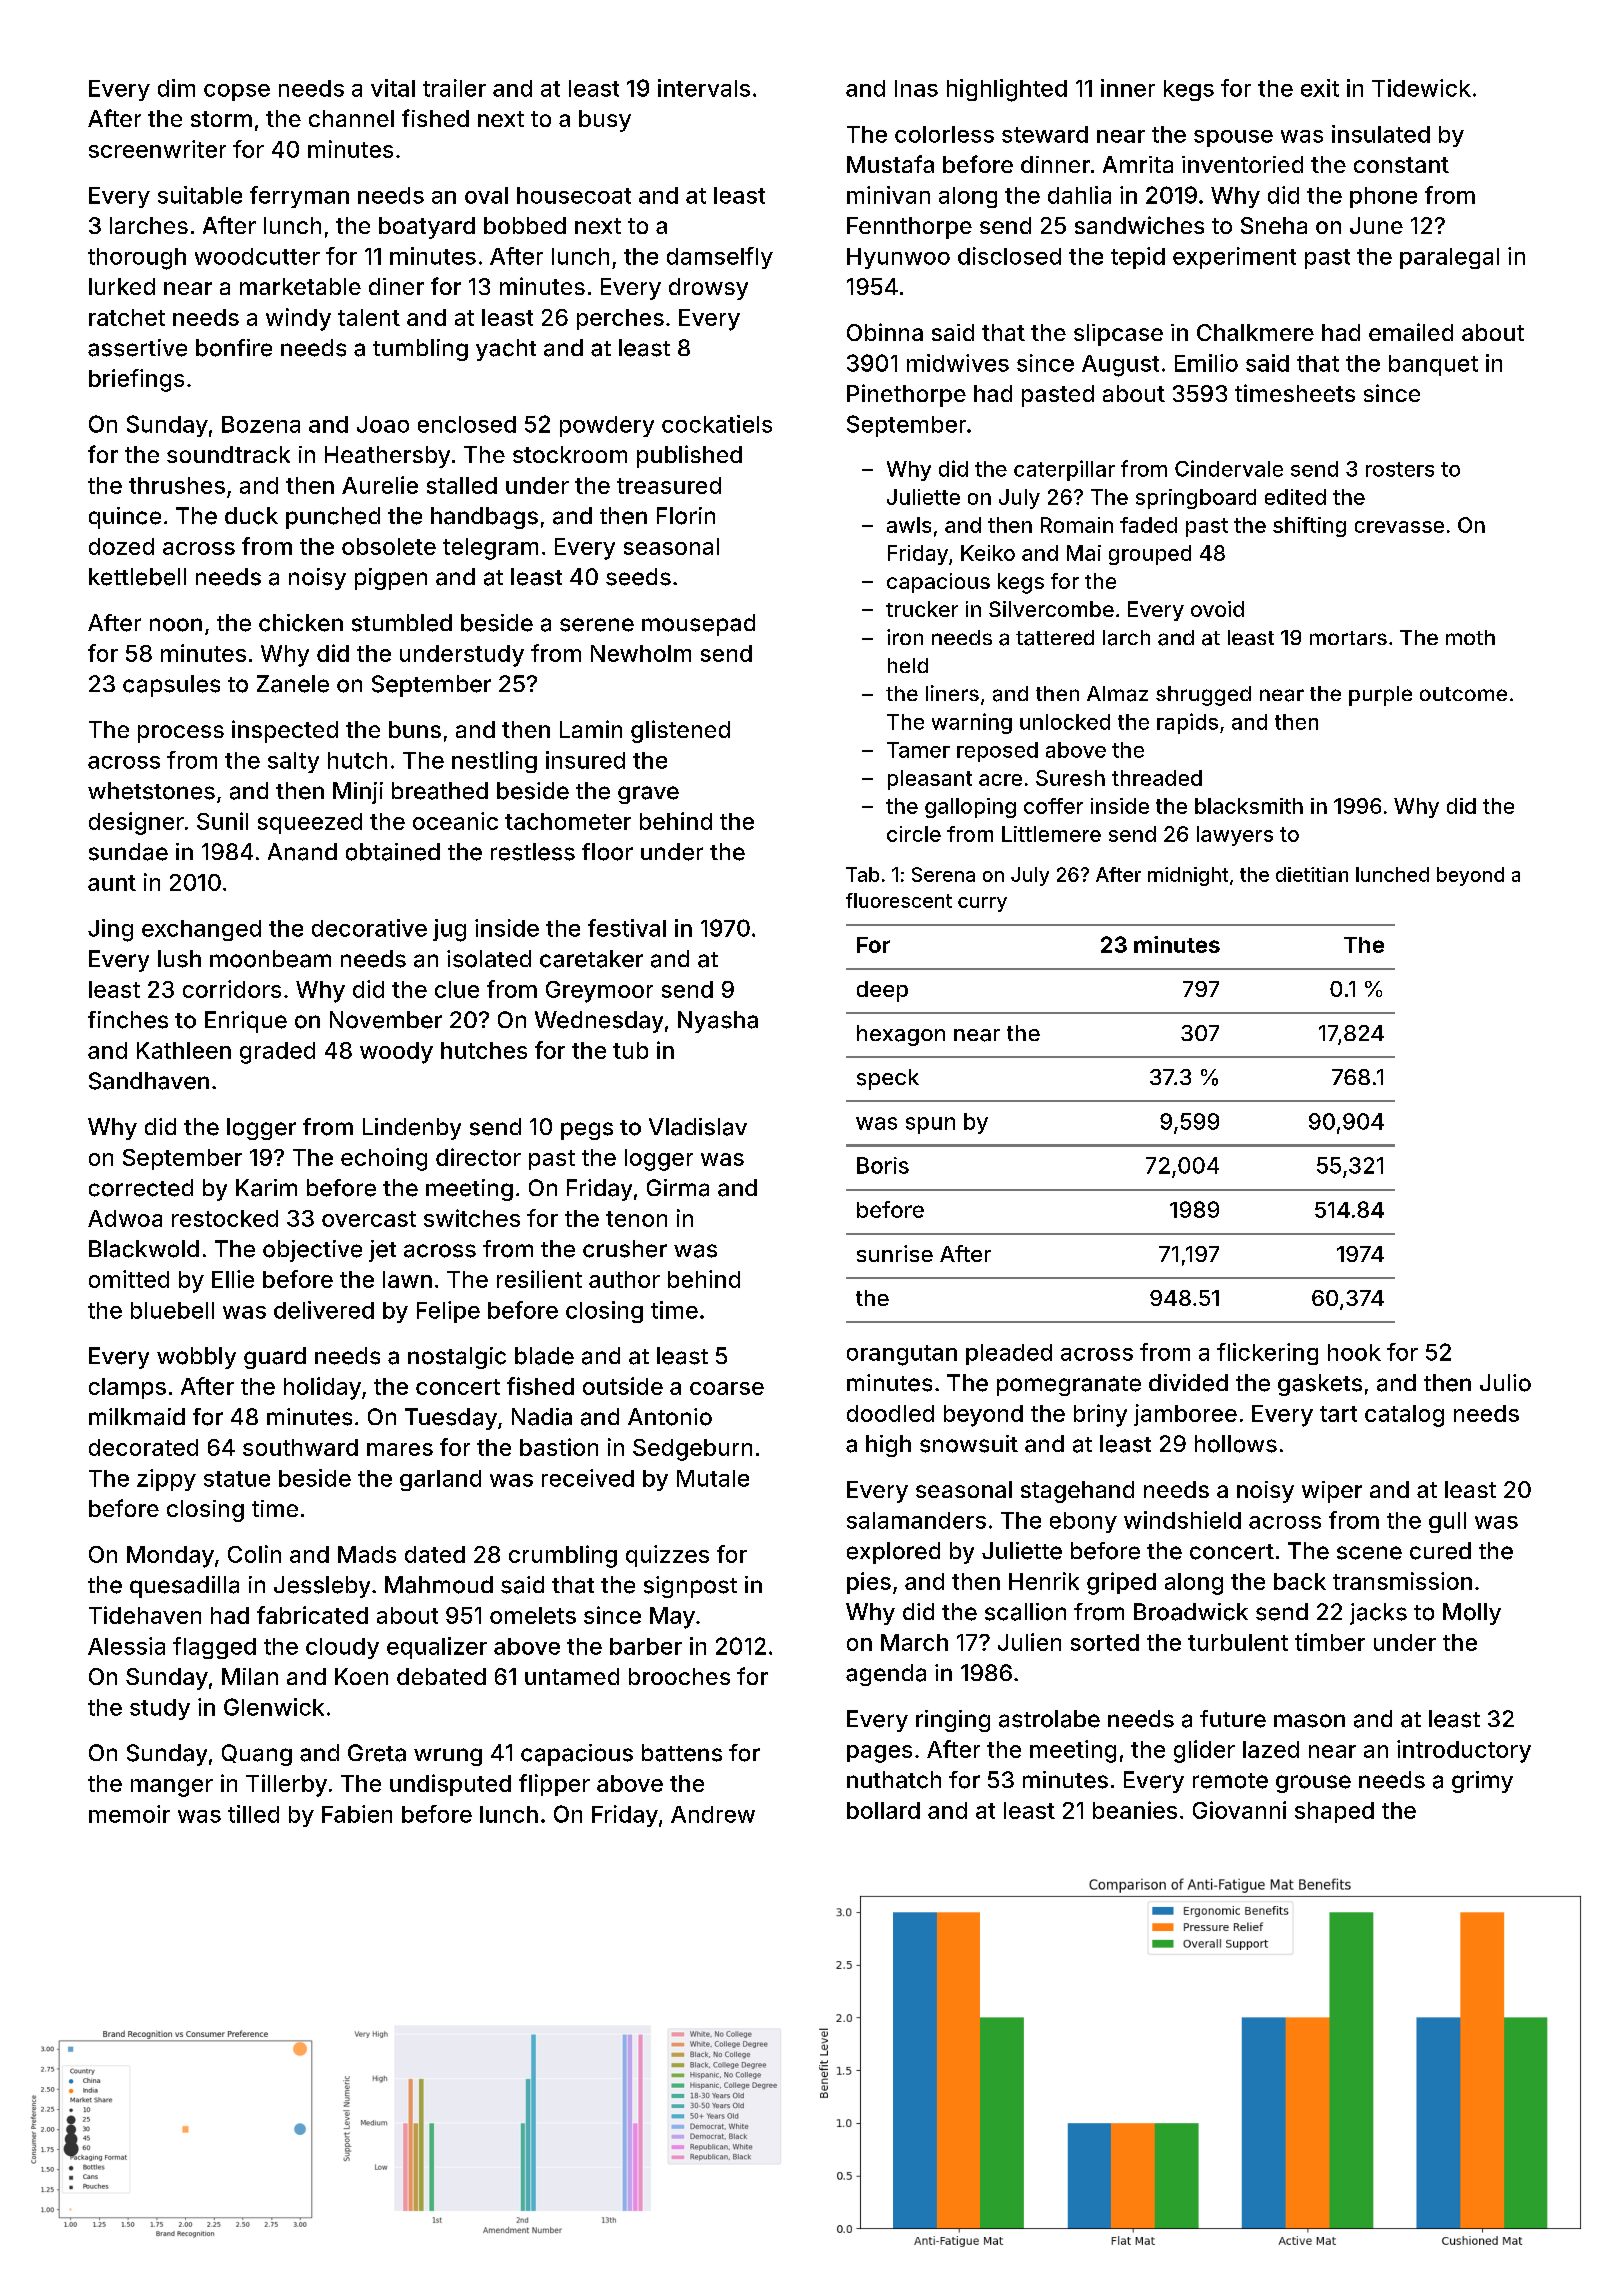 The image size is (1620, 2292). What do you see at coordinates (1330, 1642) in the screenshot?
I see `timber` at bounding box center [1330, 1642].
